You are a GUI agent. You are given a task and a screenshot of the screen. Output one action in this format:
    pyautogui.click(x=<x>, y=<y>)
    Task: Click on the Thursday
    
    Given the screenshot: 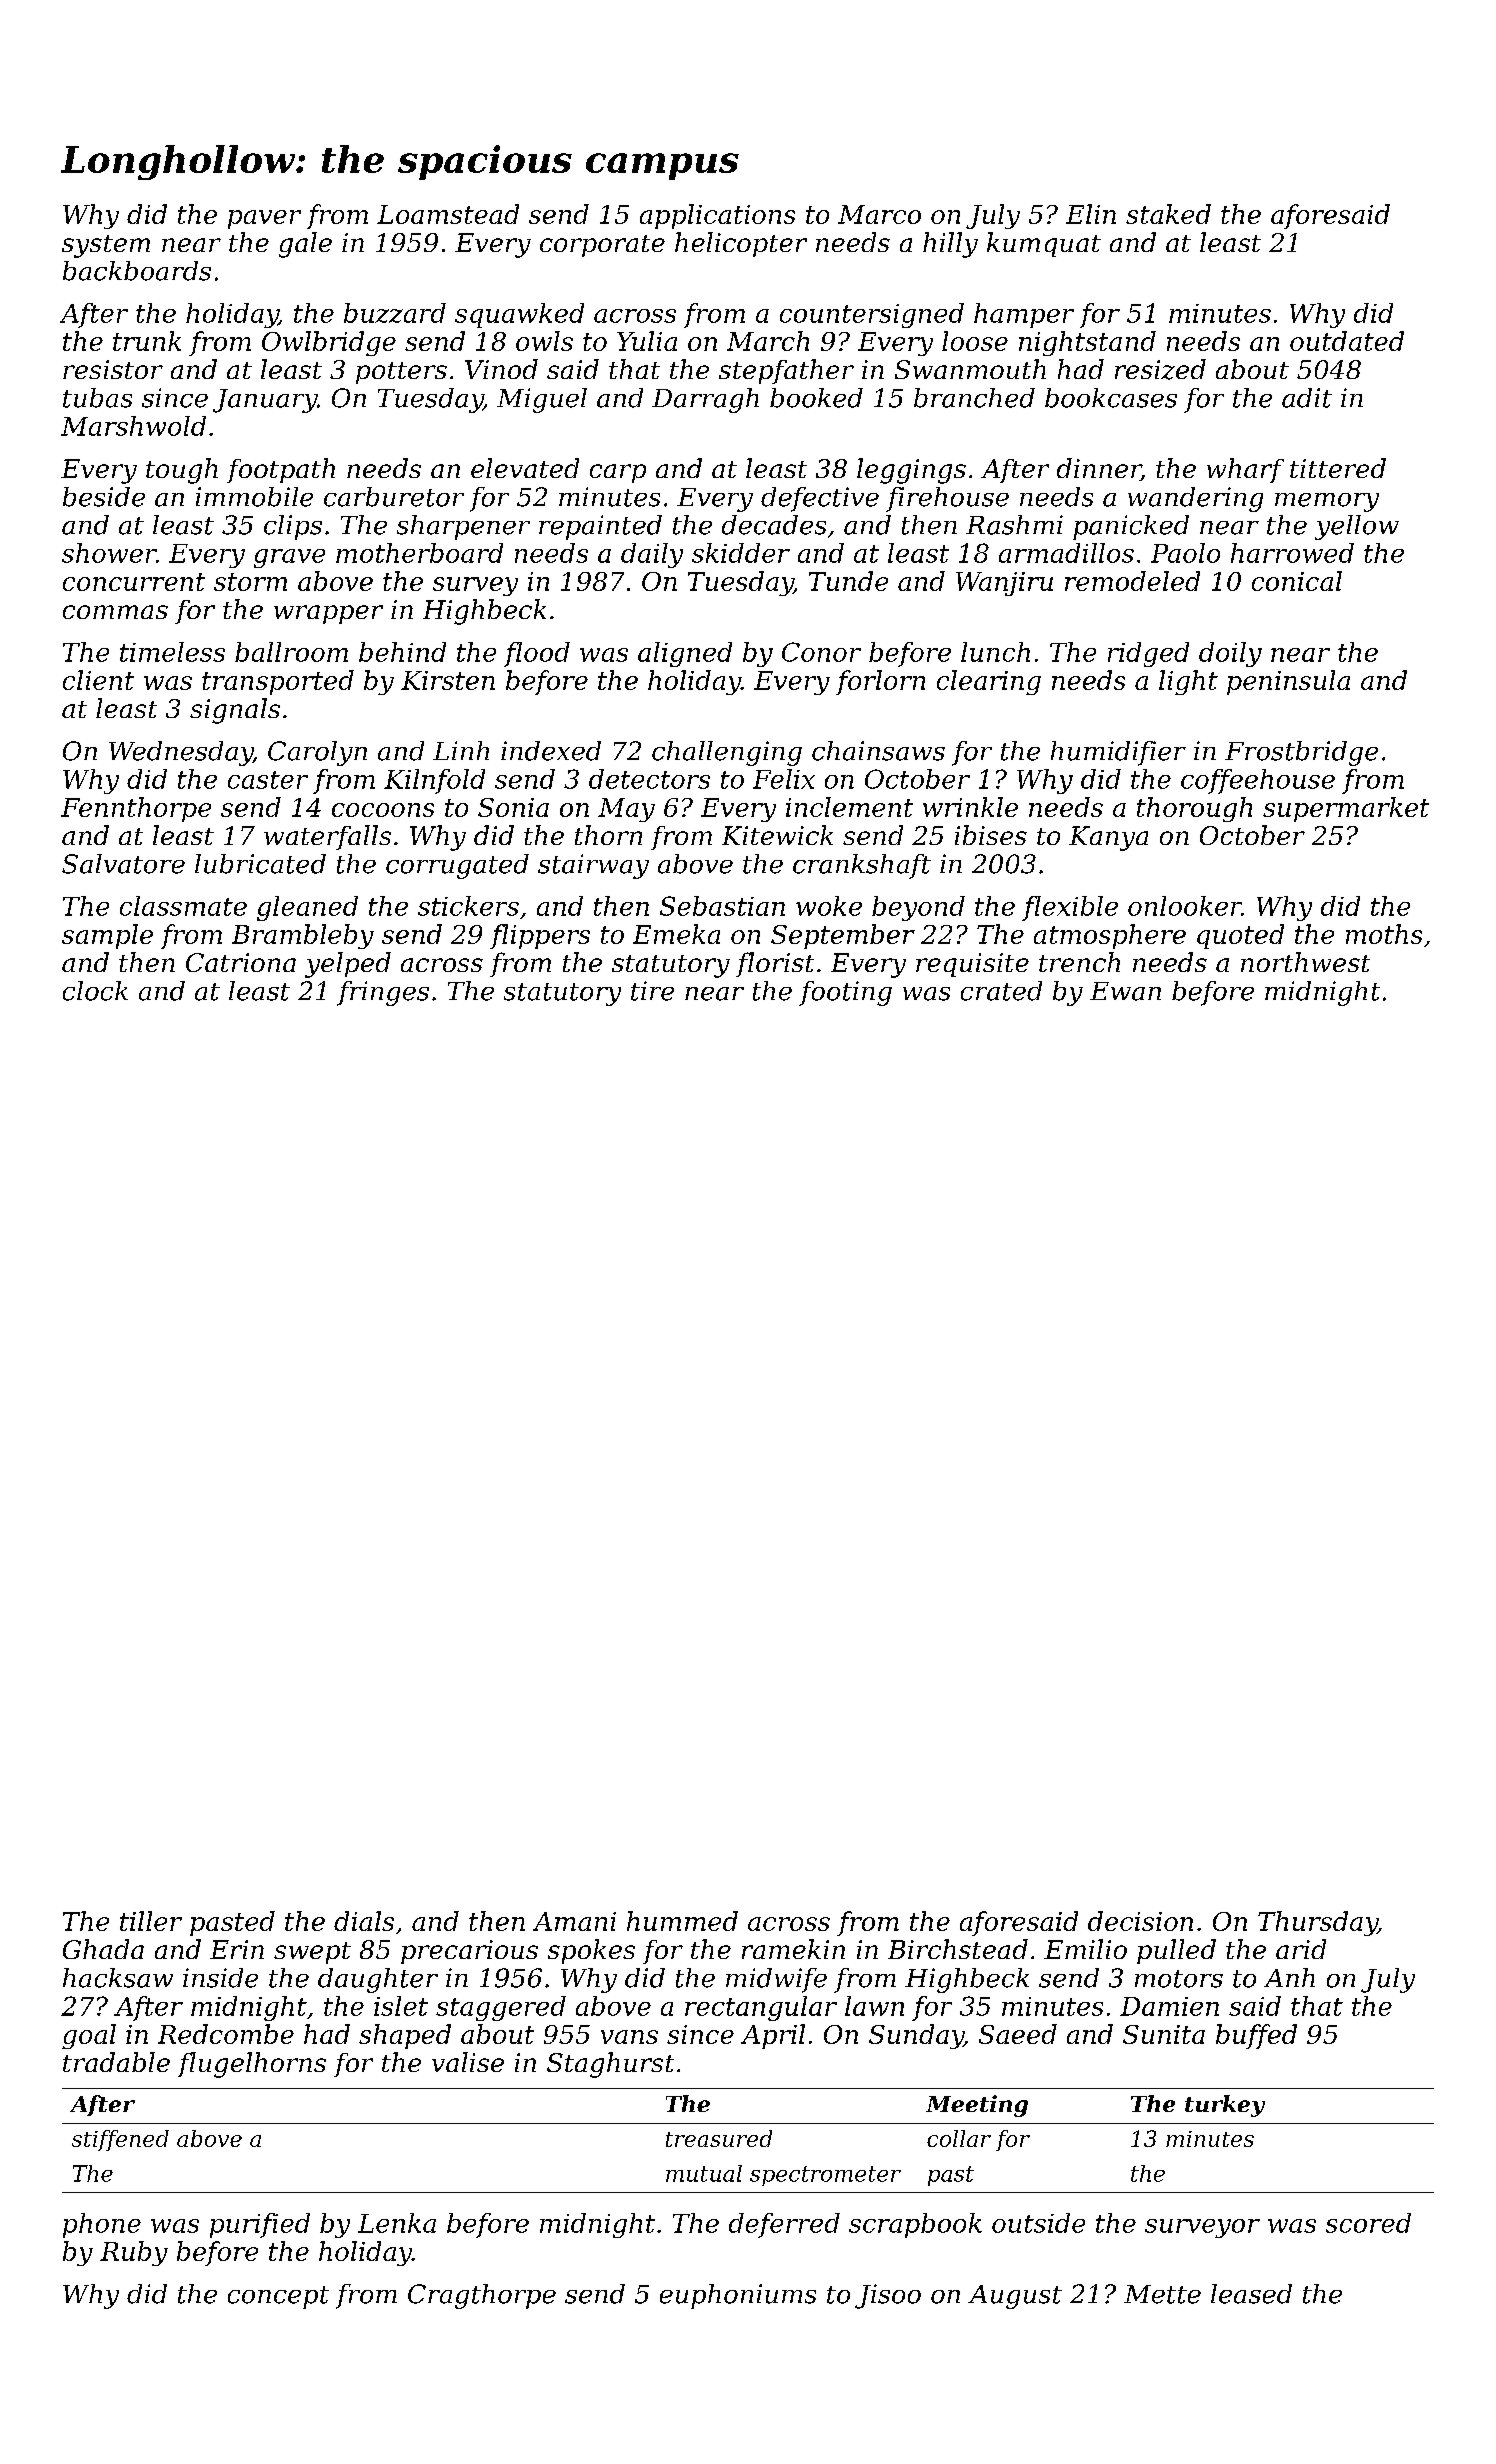 What is the action you would take?
    pyautogui.click(x=1318, y=1923)
